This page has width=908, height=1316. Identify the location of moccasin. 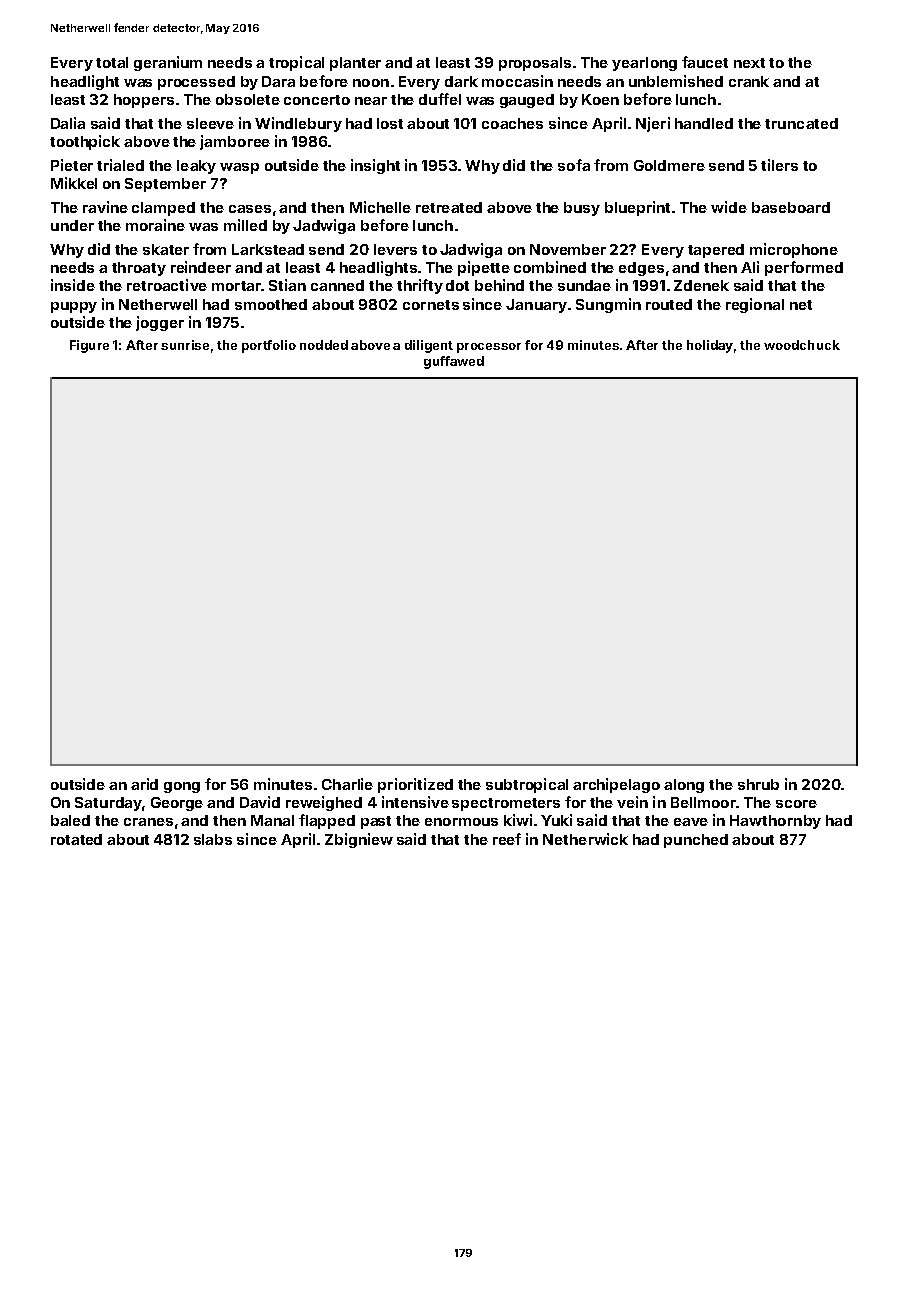
(517, 81).
